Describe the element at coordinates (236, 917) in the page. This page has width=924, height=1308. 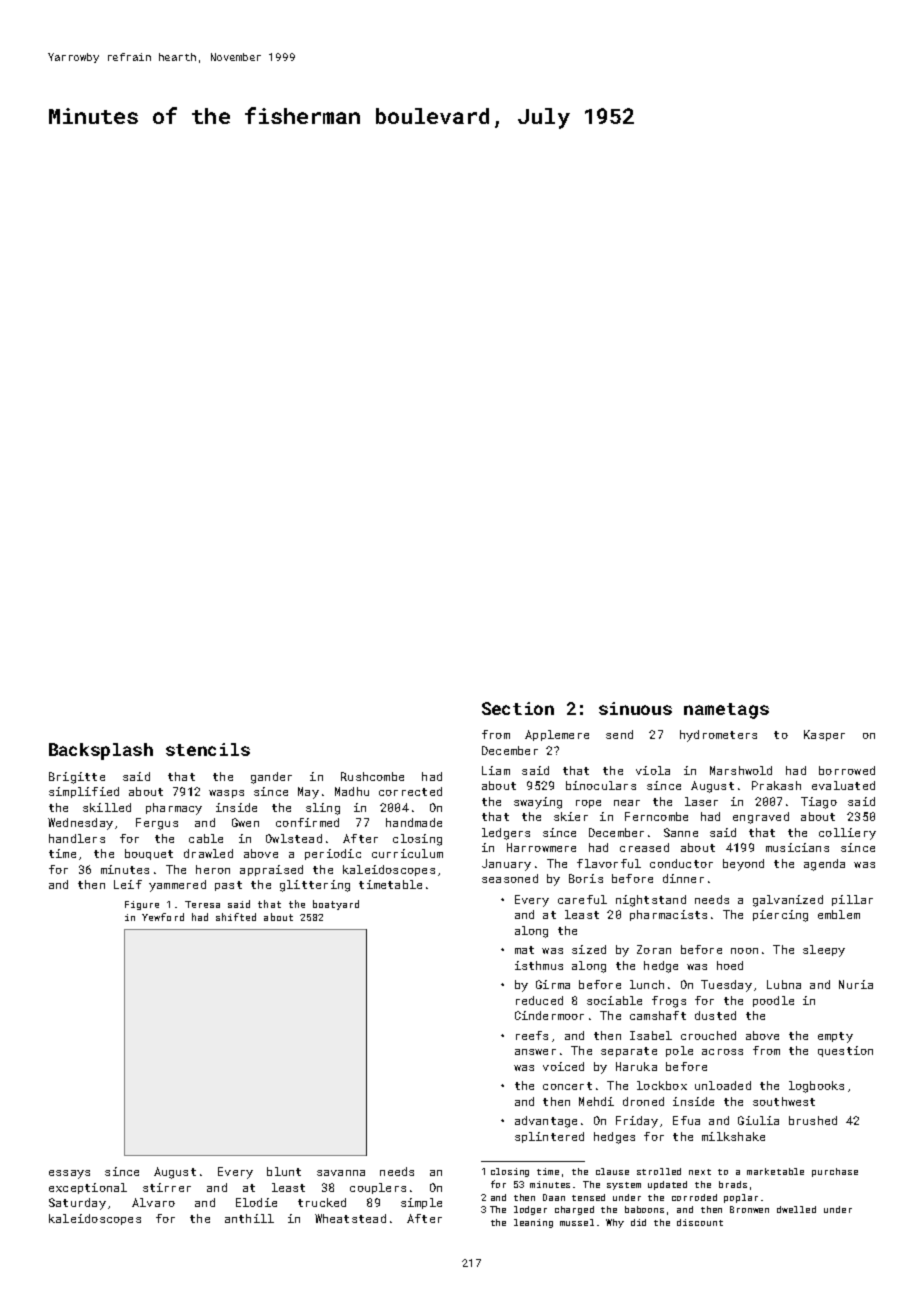
I see `shifted` at that location.
